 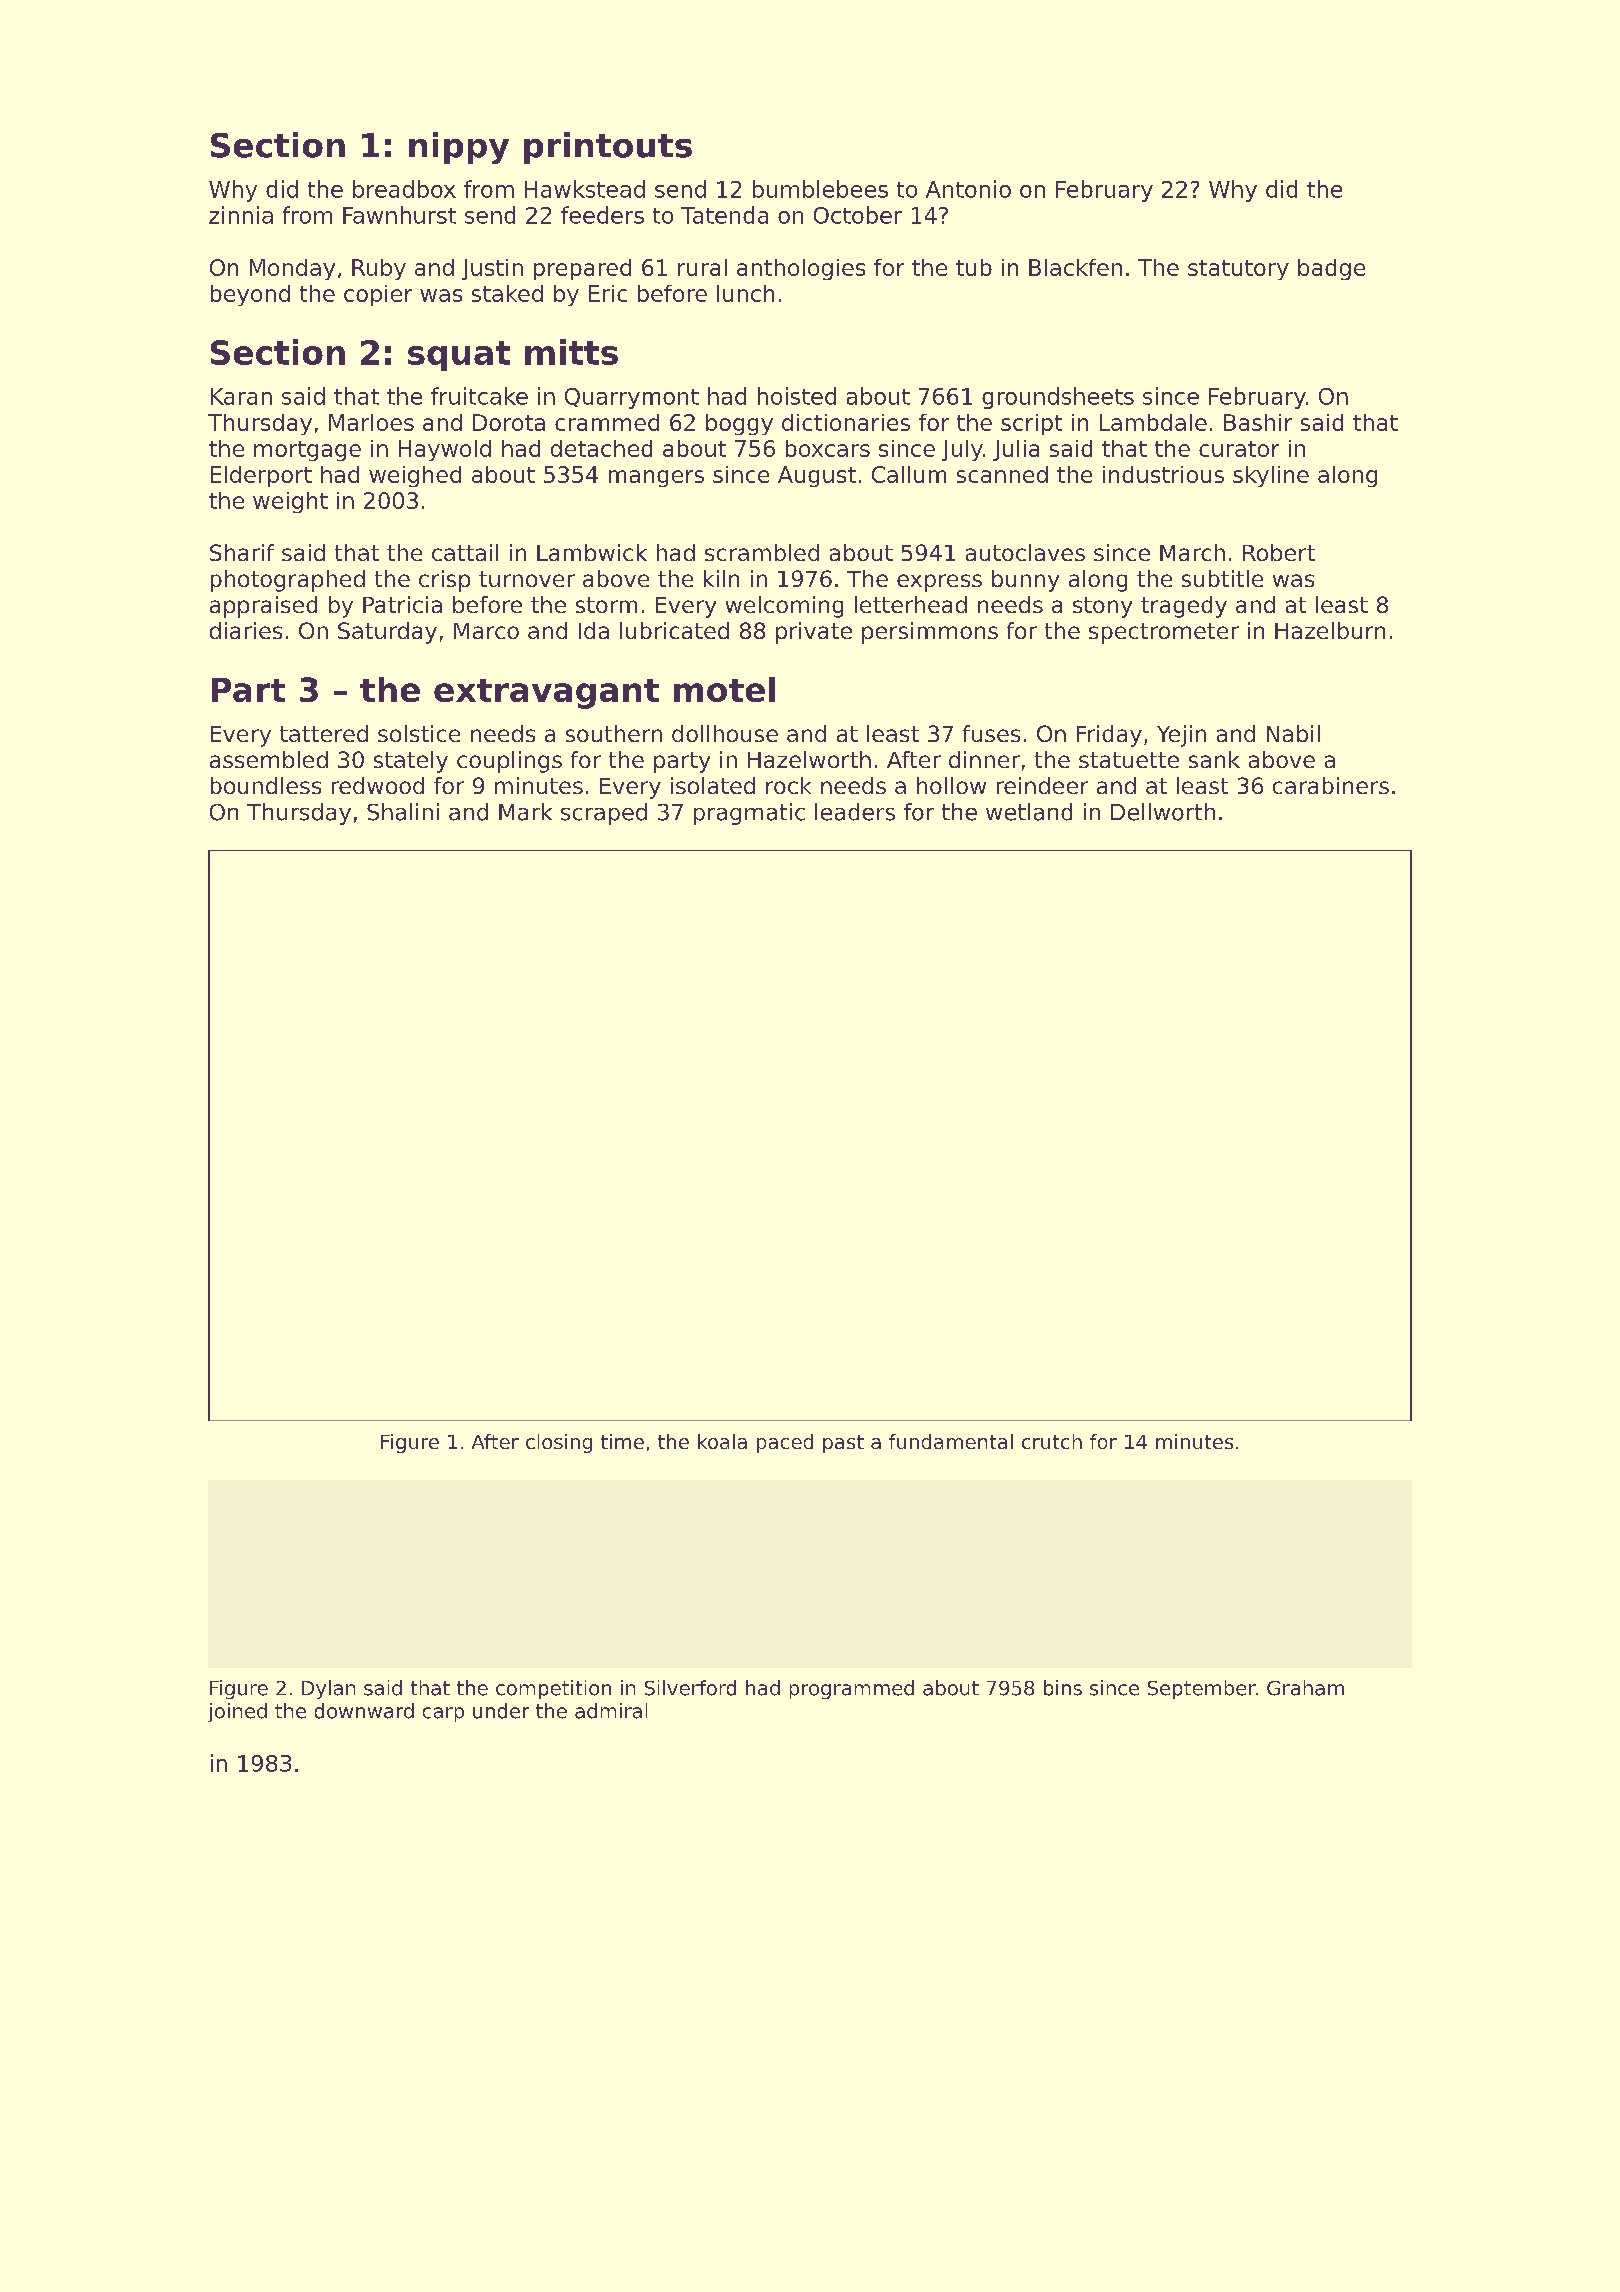 I want to click on crutch, so click(x=1052, y=1441).
